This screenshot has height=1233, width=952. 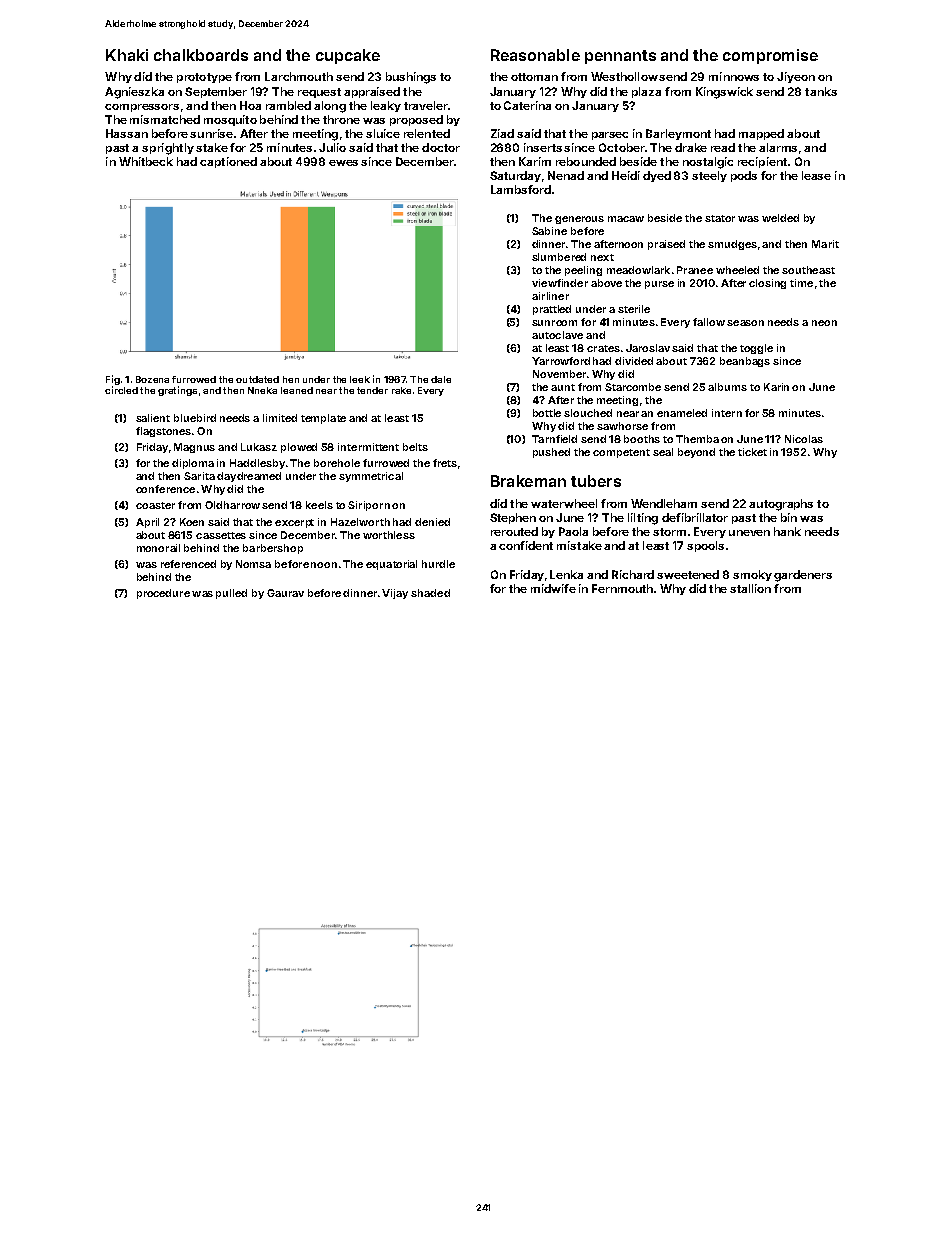 What do you see at coordinates (299, 76) in the screenshot?
I see `Larchmouth` at bounding box center [299, 76].
